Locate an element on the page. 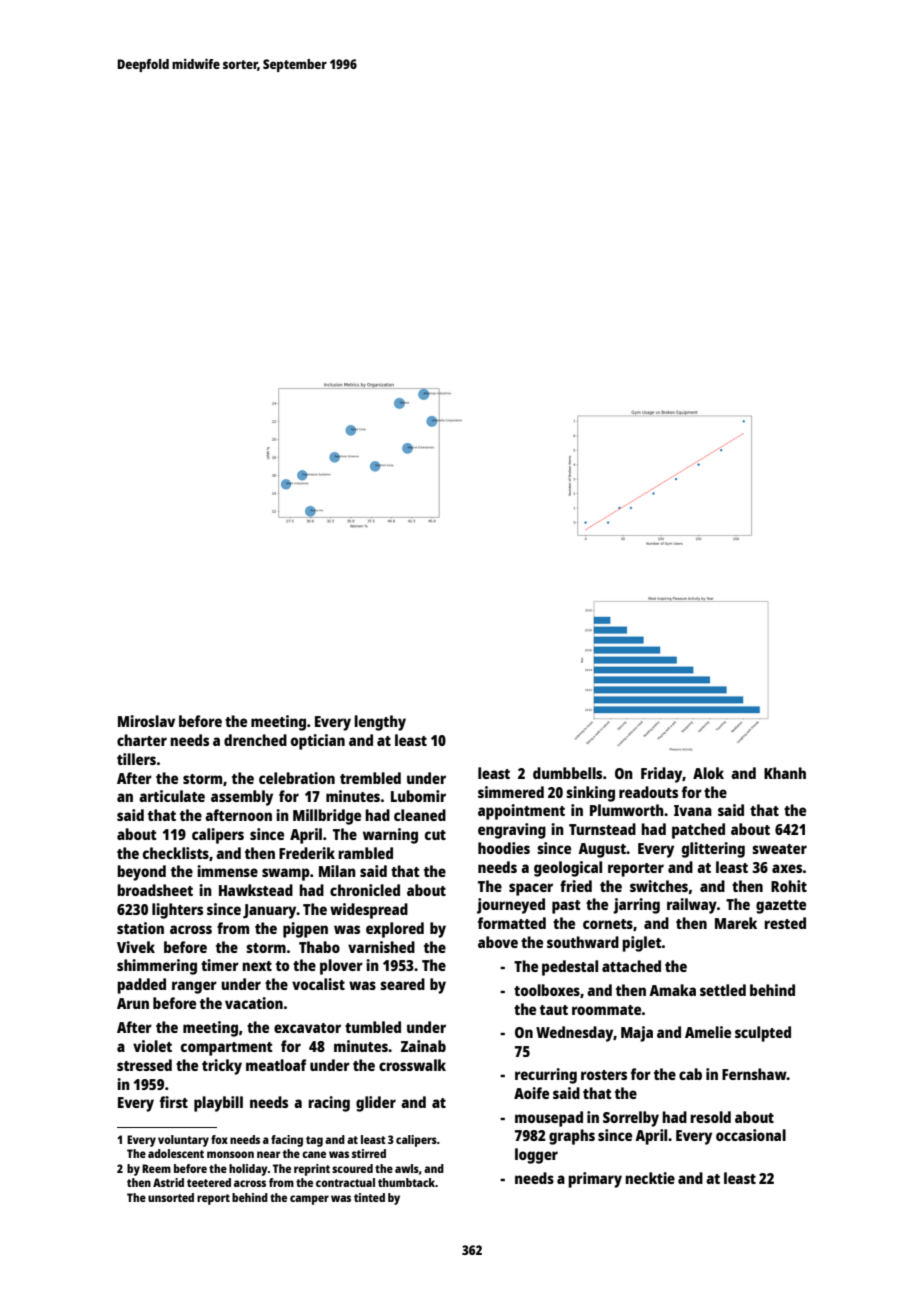 The image size is (924, 1308). Khanh is located at coordinates (785, 773).
